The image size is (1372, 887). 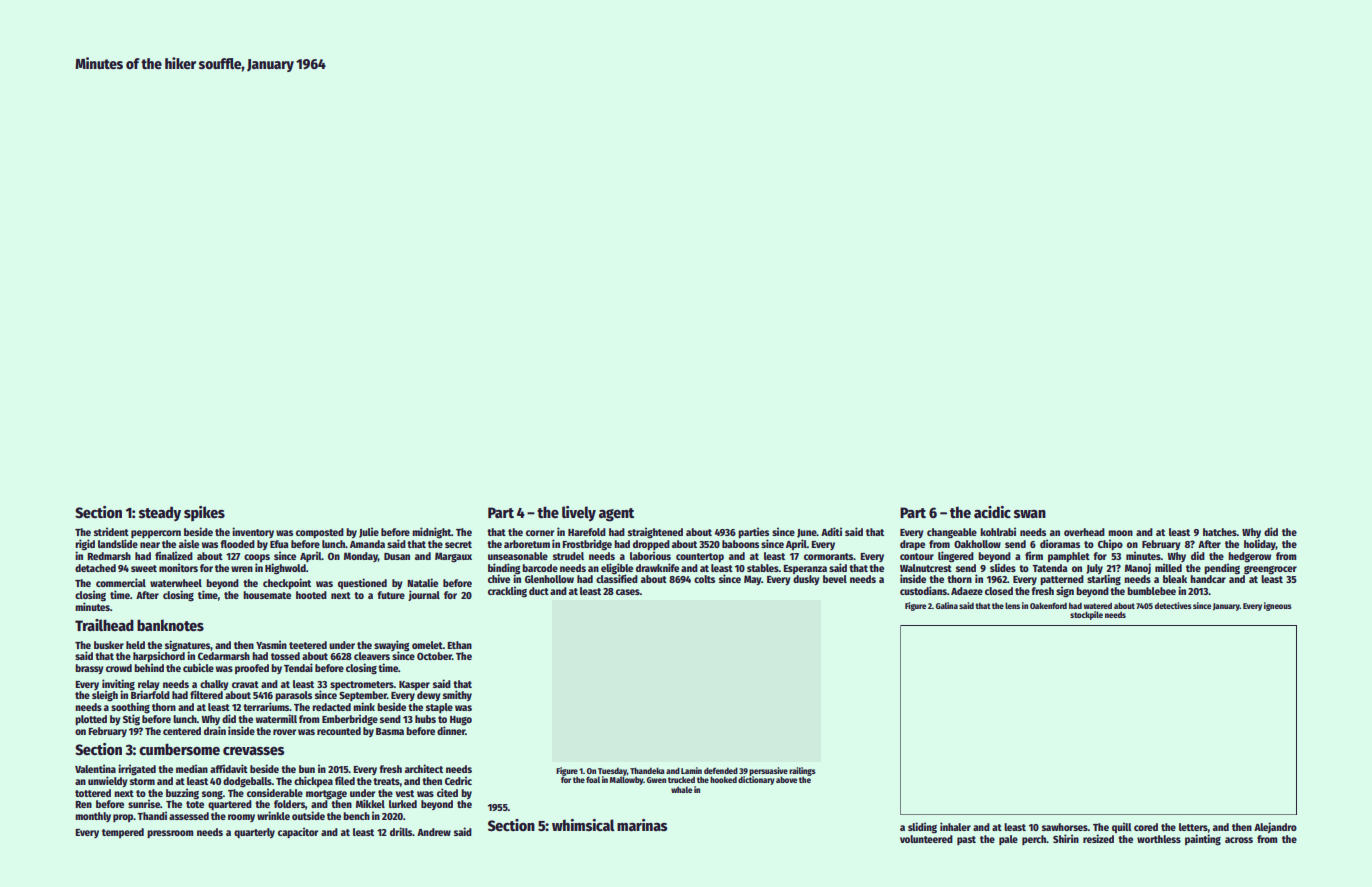 I want to click on smithy, so click(x=457, y=695).
